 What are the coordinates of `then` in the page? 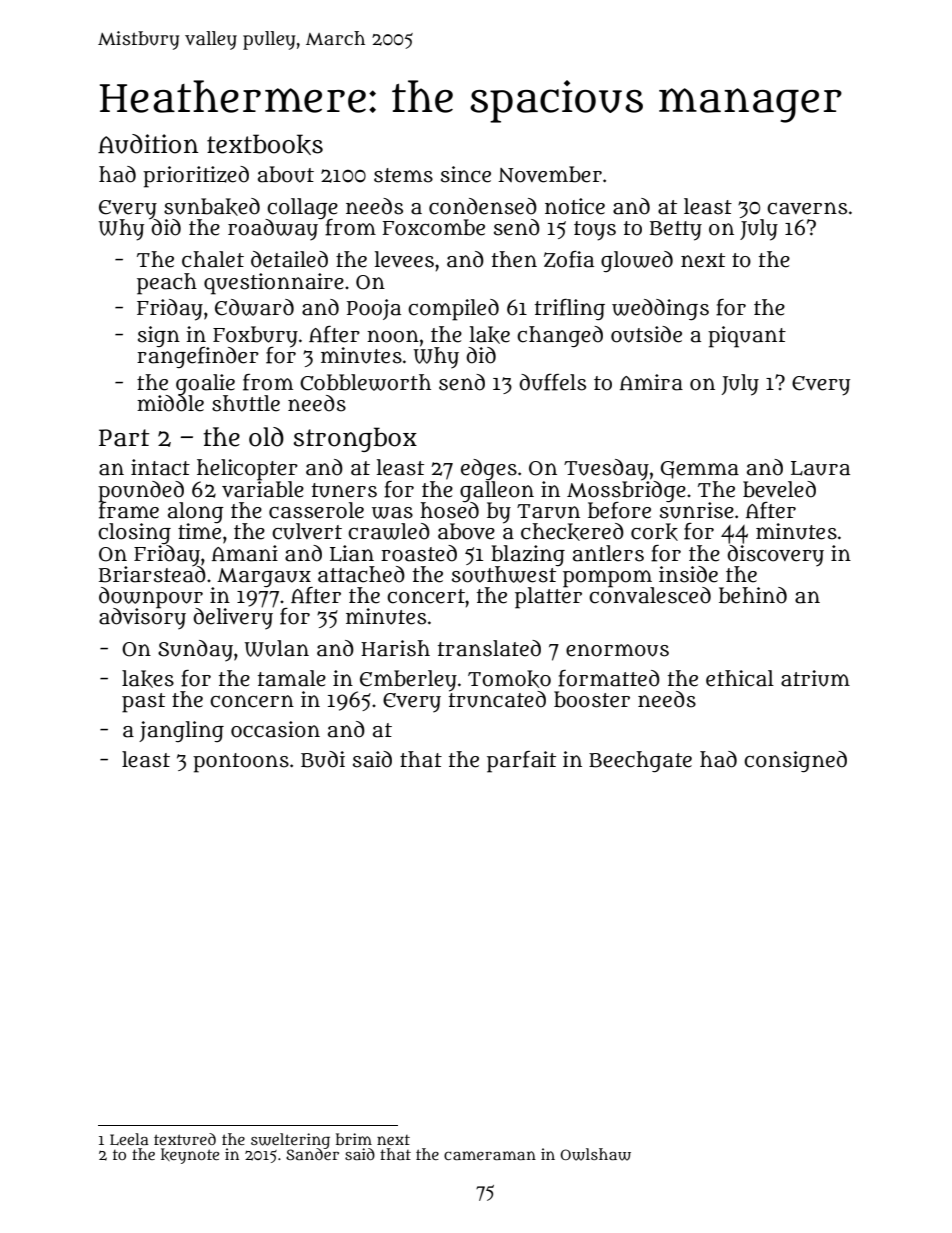 It's located at (514, 259).
